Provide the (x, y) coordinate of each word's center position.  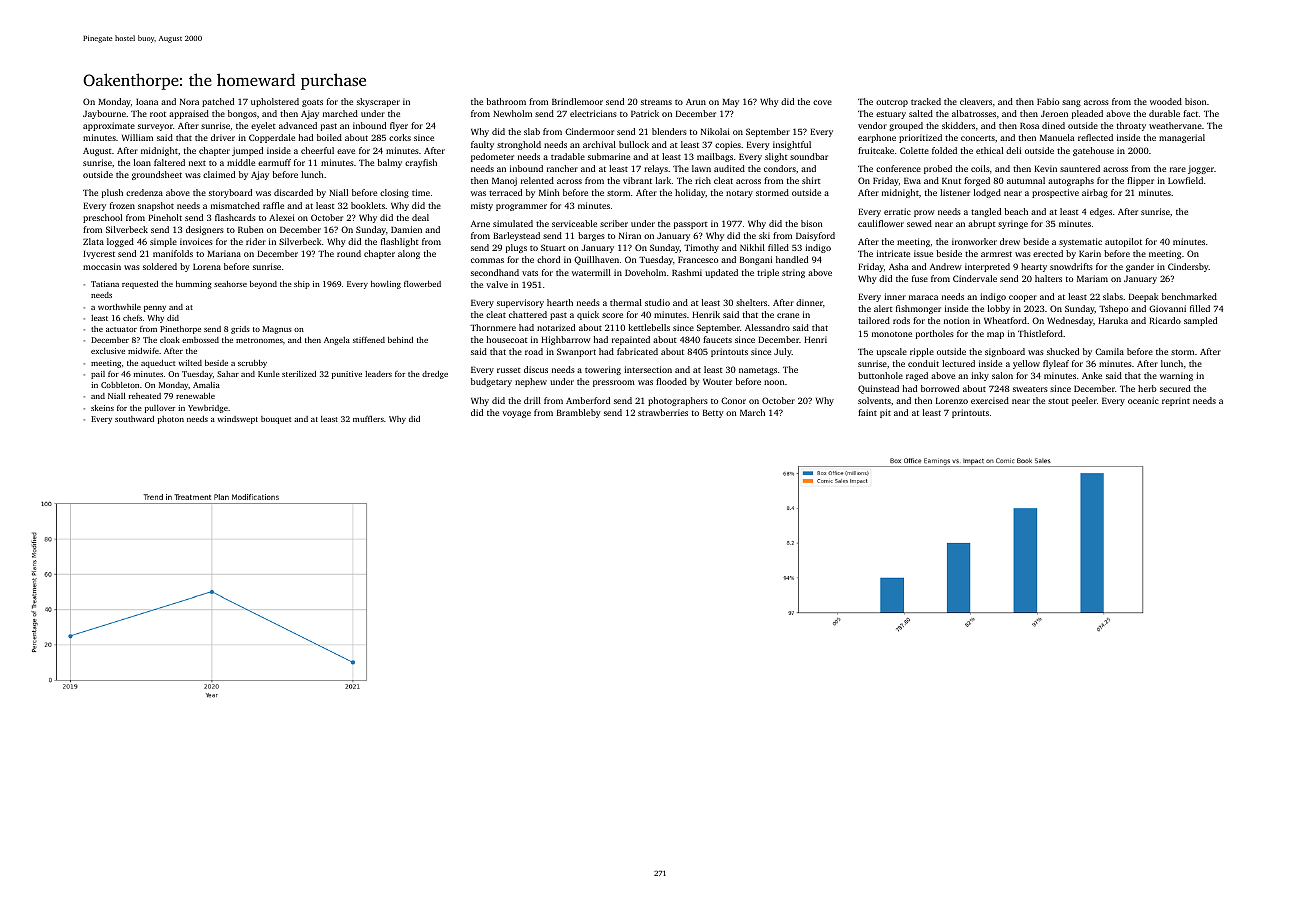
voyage (516, 414)
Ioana (147, 102)
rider (256, 241)
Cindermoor (589, 131)
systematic (1080, 242)
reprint (1176, 401)
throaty (1131, 126)
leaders (378, 374)
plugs (516, 248)
